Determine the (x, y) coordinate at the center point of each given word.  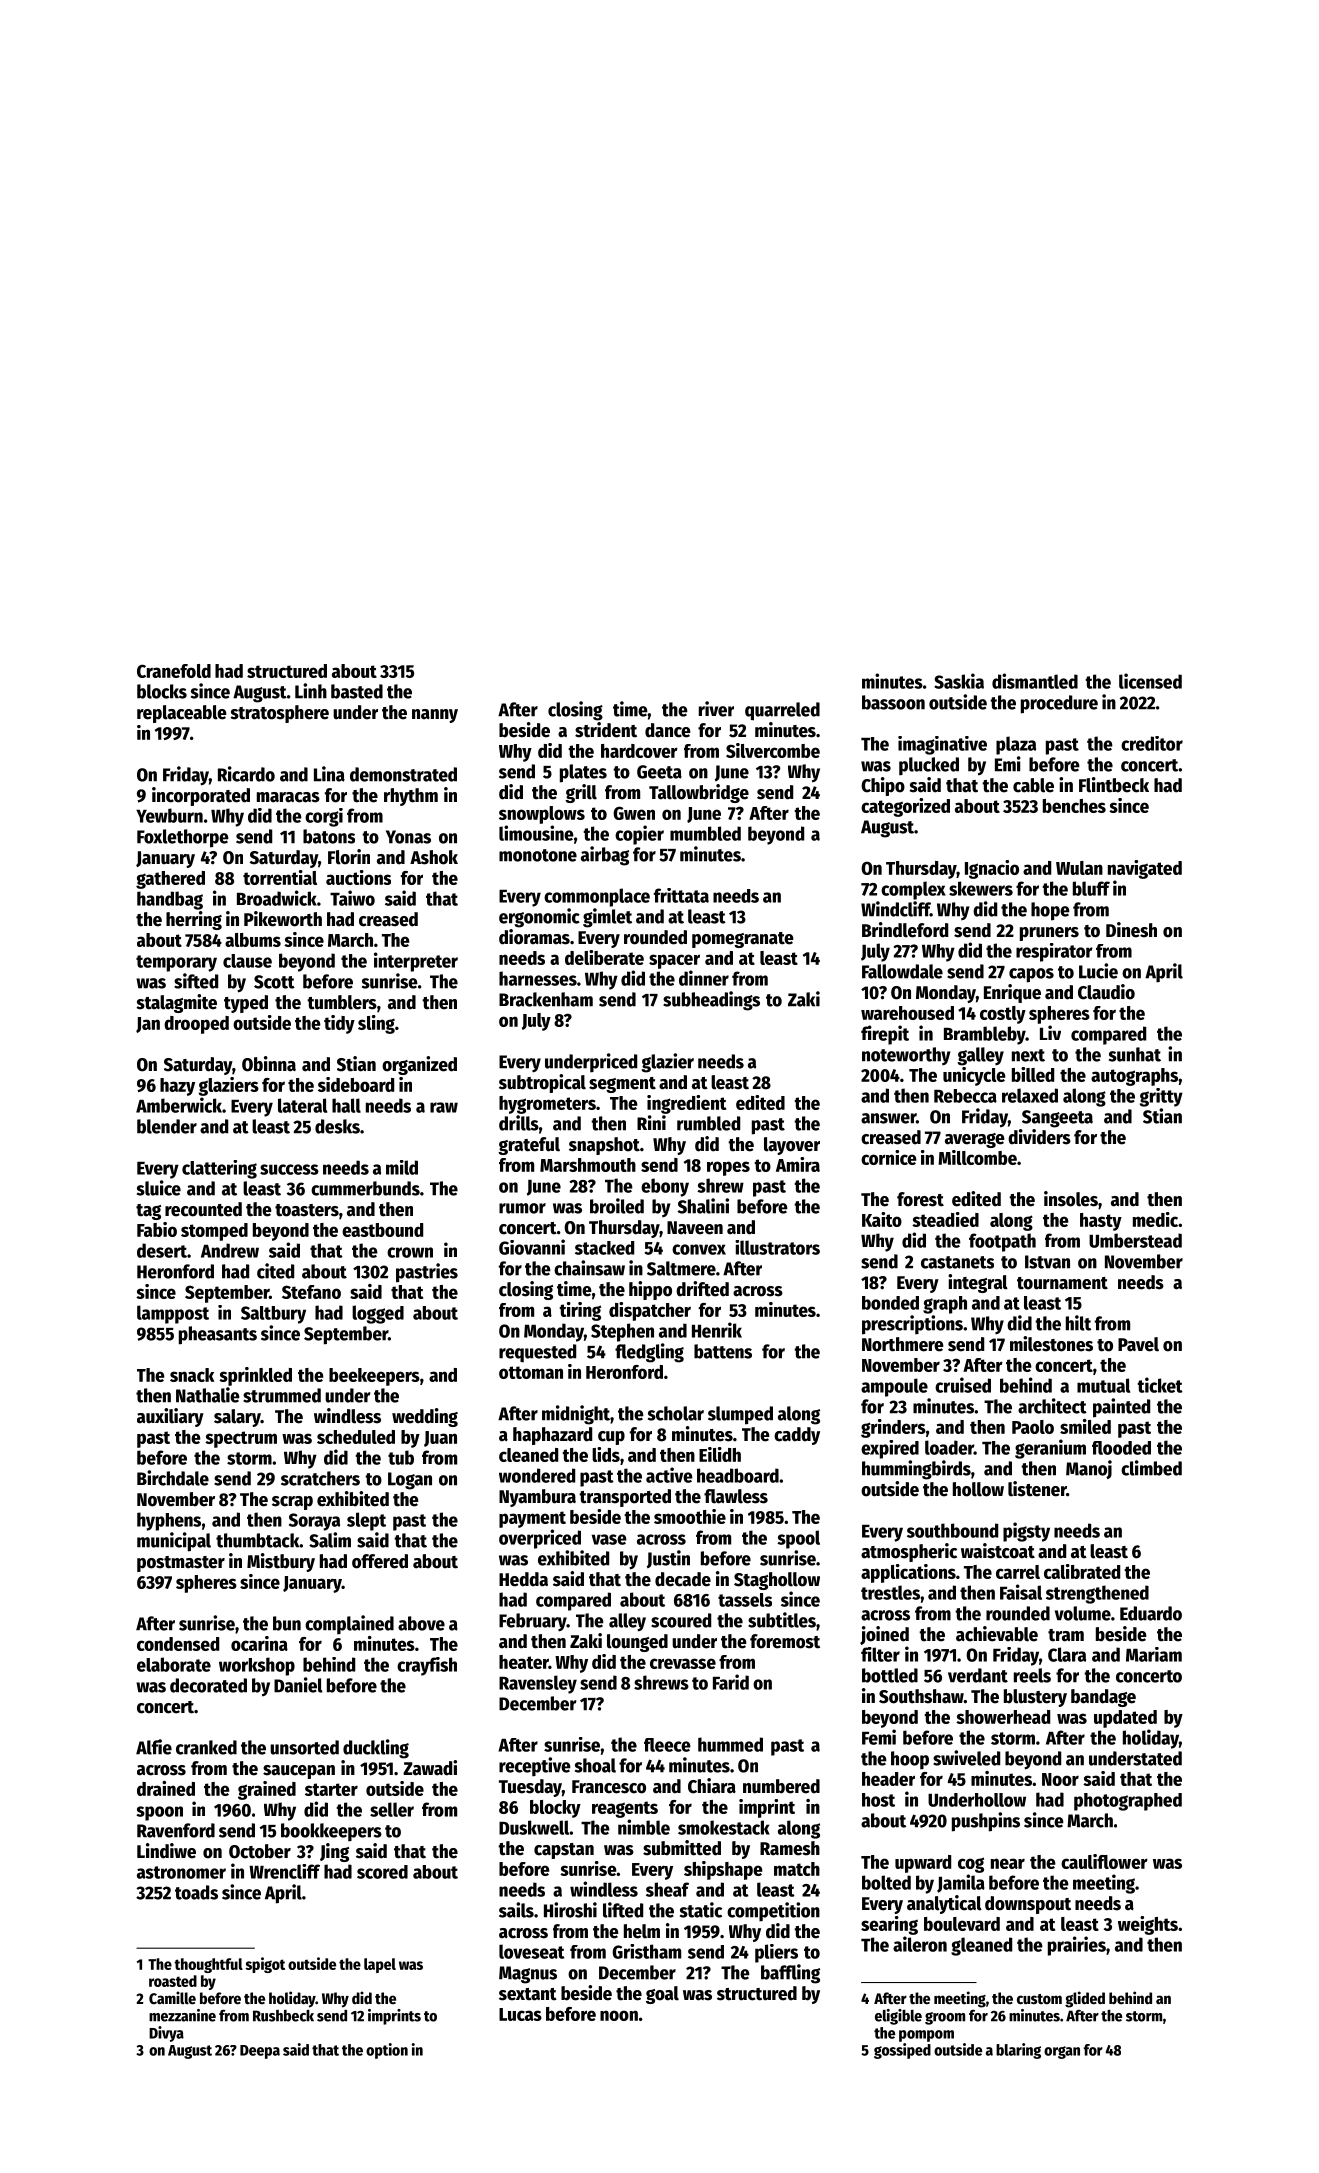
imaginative (942, 745)
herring (194, 920)
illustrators (777, 1247)
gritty (1161, 1097)
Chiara (712, 1786)
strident (606, 730)
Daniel (298, 1685)
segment (622, 1085)
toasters (307, 1210)
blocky (555, 1809)
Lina (329, 774)
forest (920, 1199)
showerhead (1003, 1717)
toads (196, 1892)
